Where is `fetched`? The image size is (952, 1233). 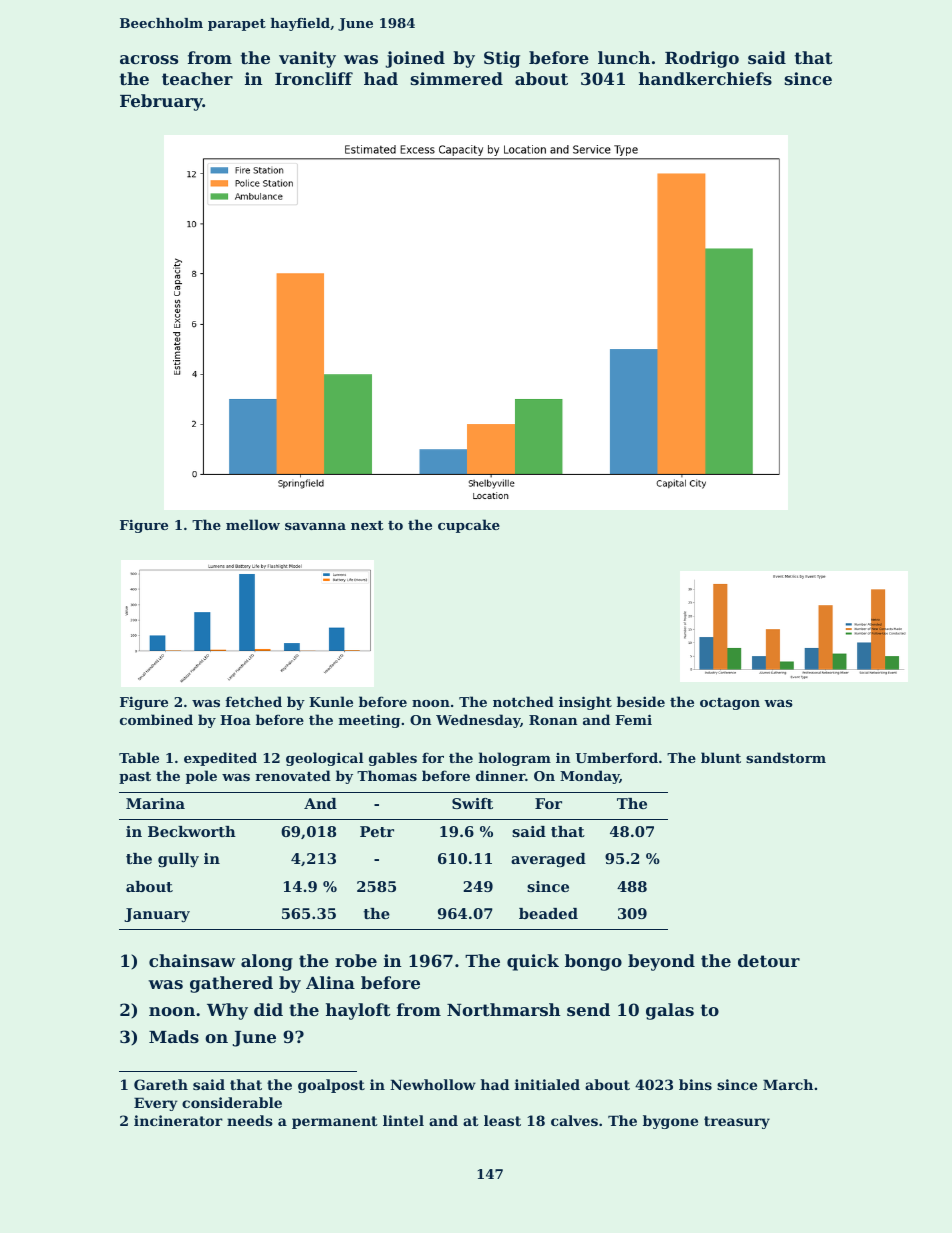 fetched is located at coordinates (253, 701).
